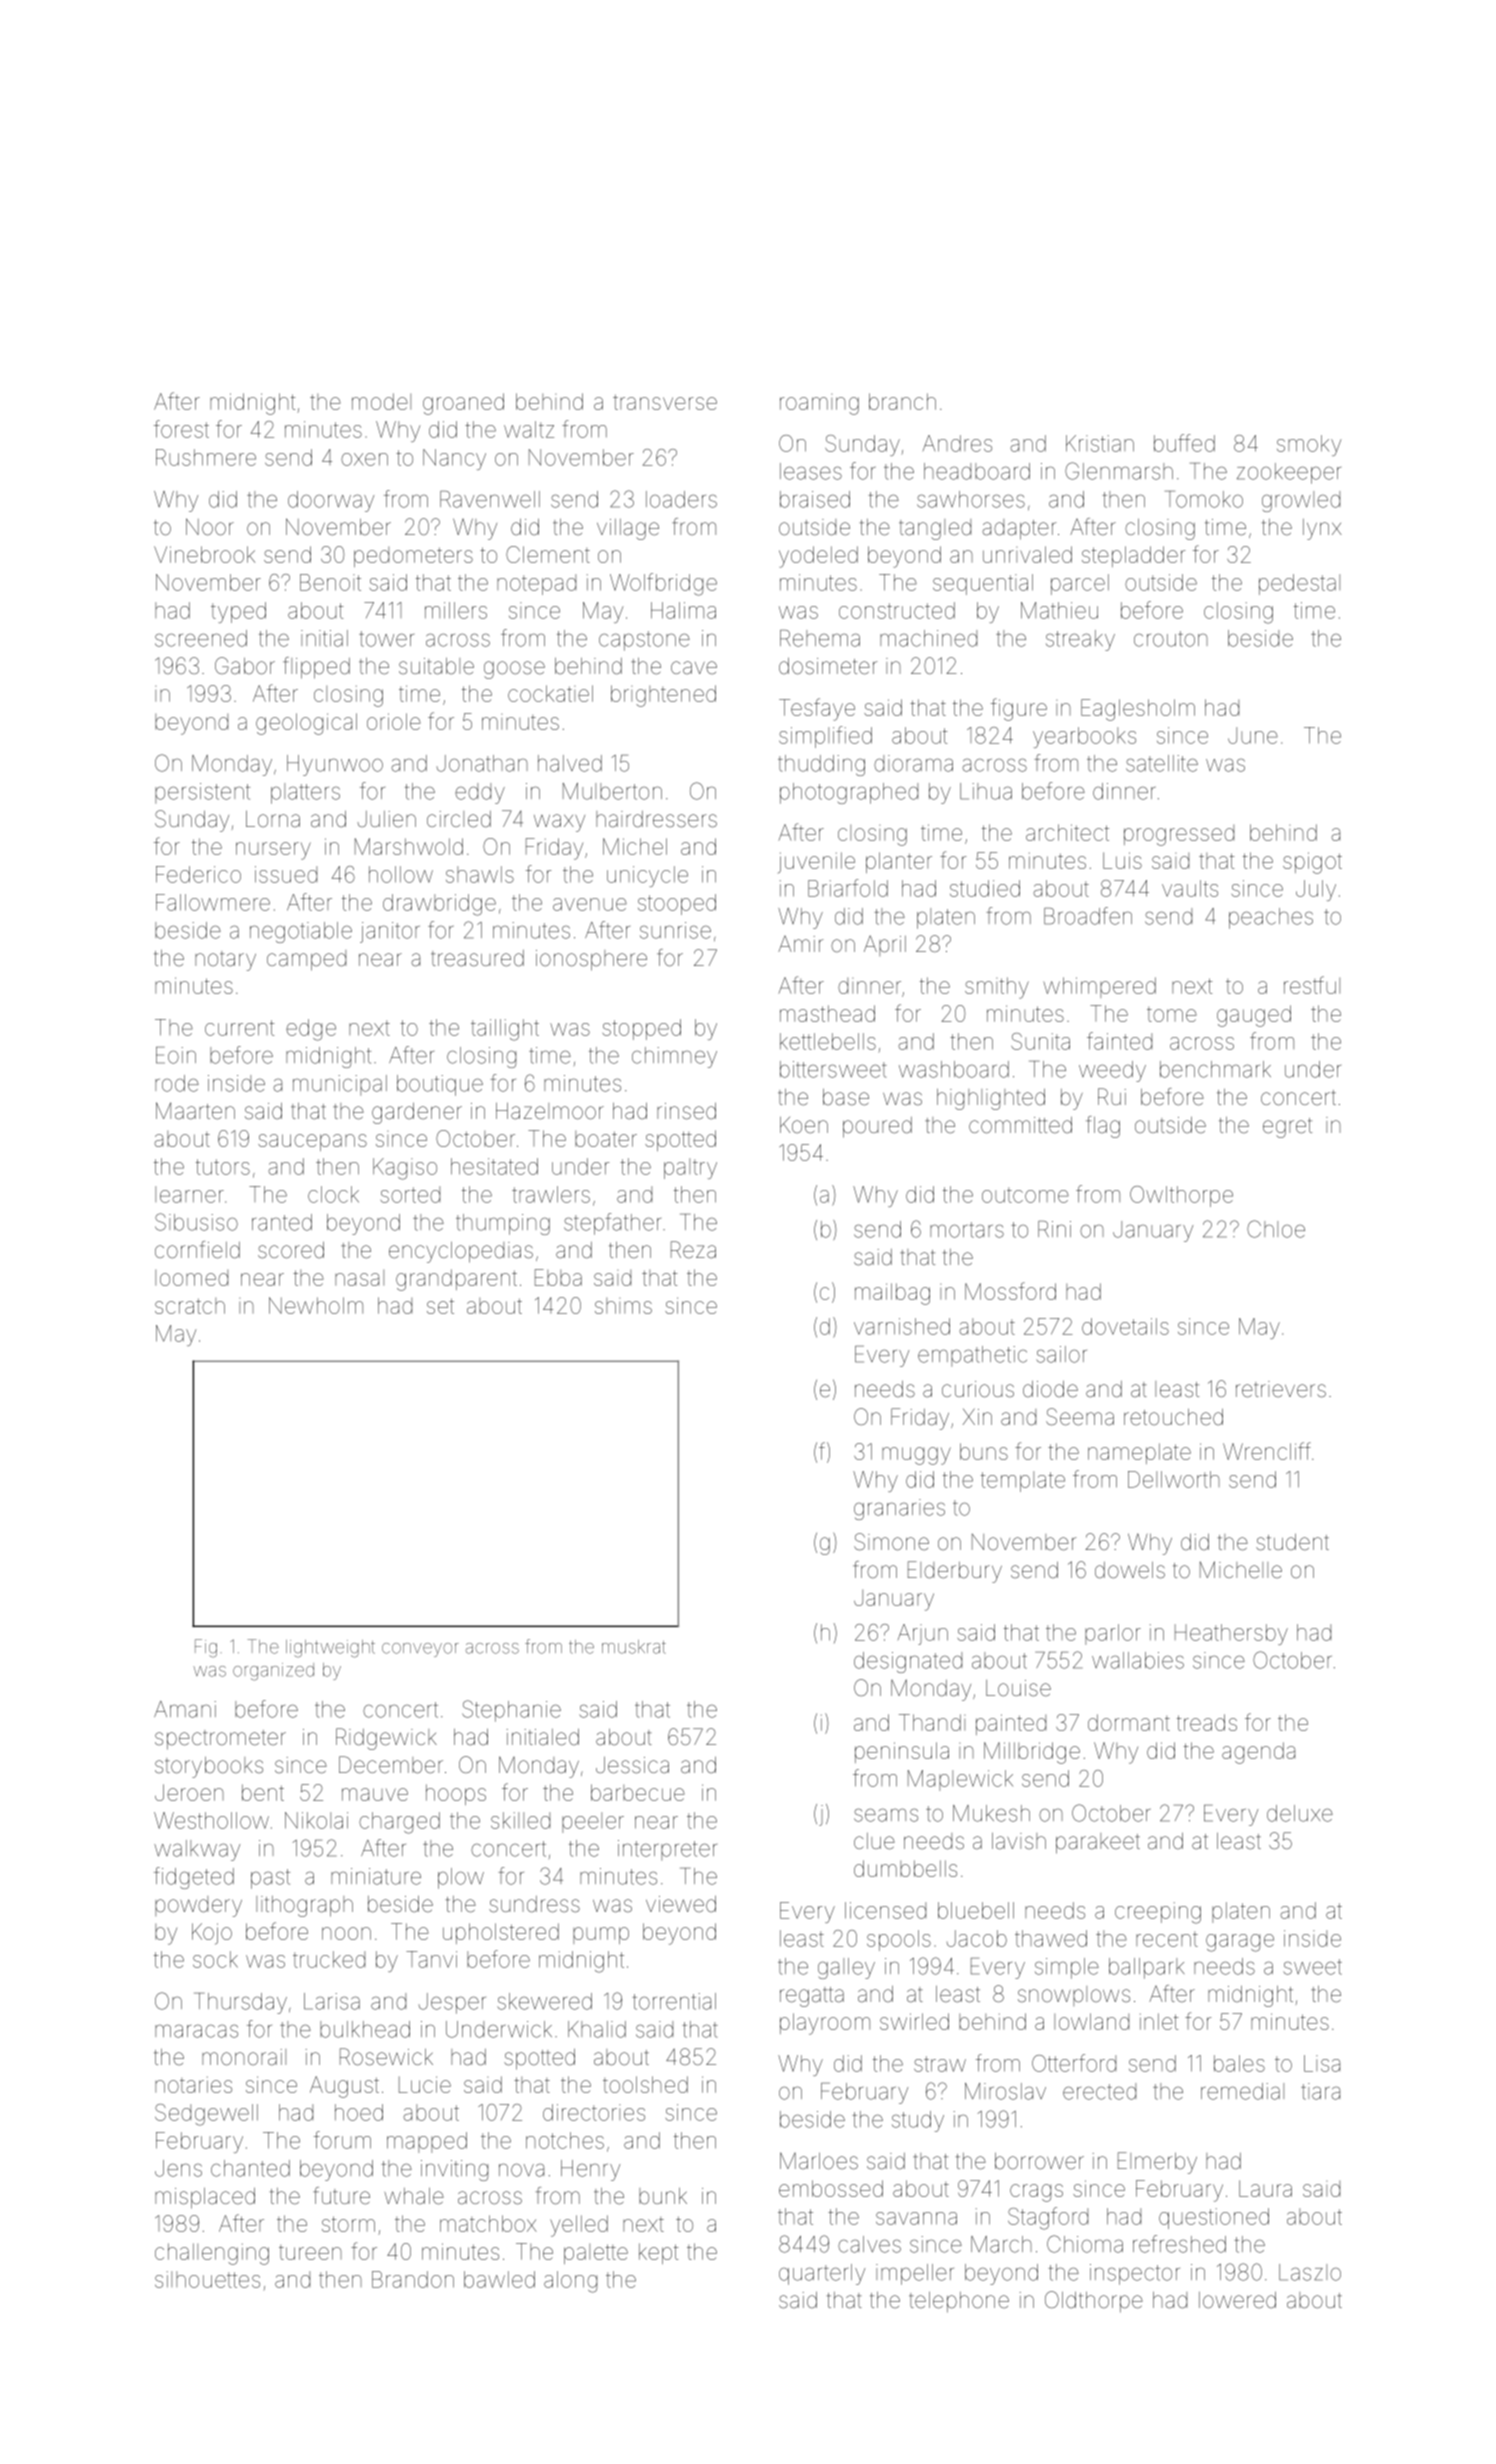 This image has height=2464, width=1496. What do you see at coordinates (1237, 2300) in the image?
I see `lowered` at bounding box center [1237, 2300].
